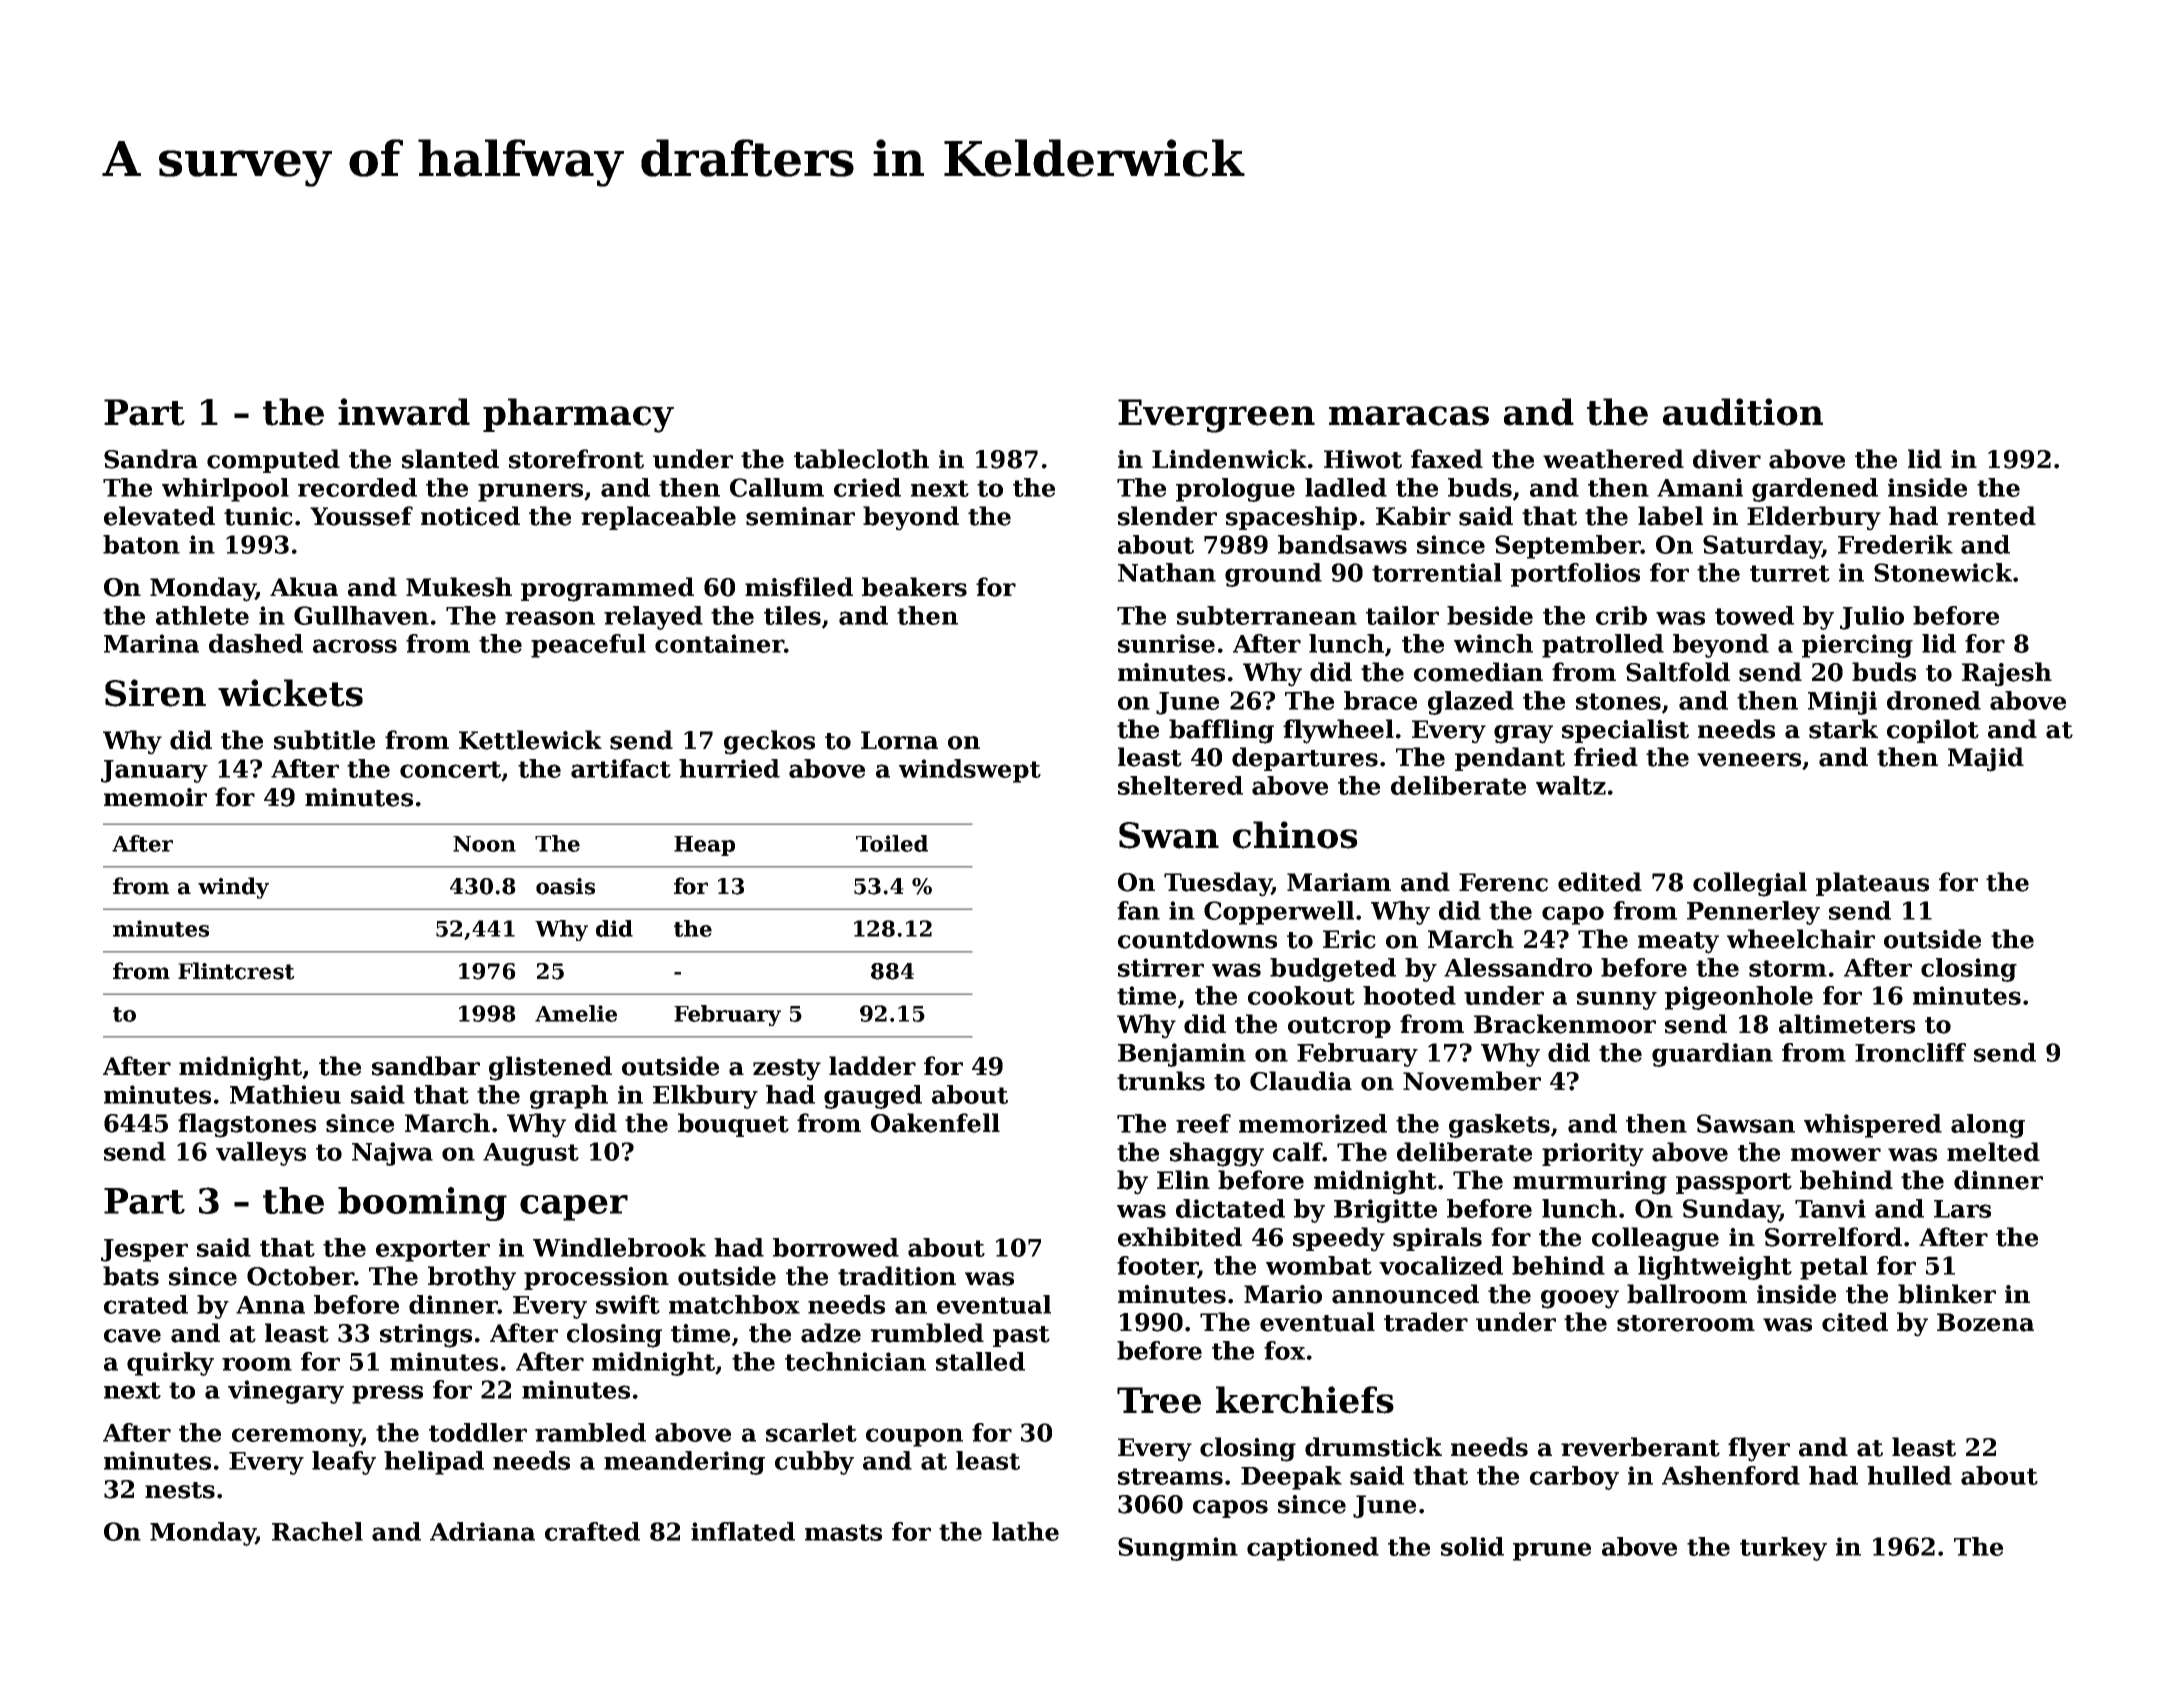 The width and height of the screenshot is (2178, 1683). I want to click on Sungmin, so click(1178, 1549).
